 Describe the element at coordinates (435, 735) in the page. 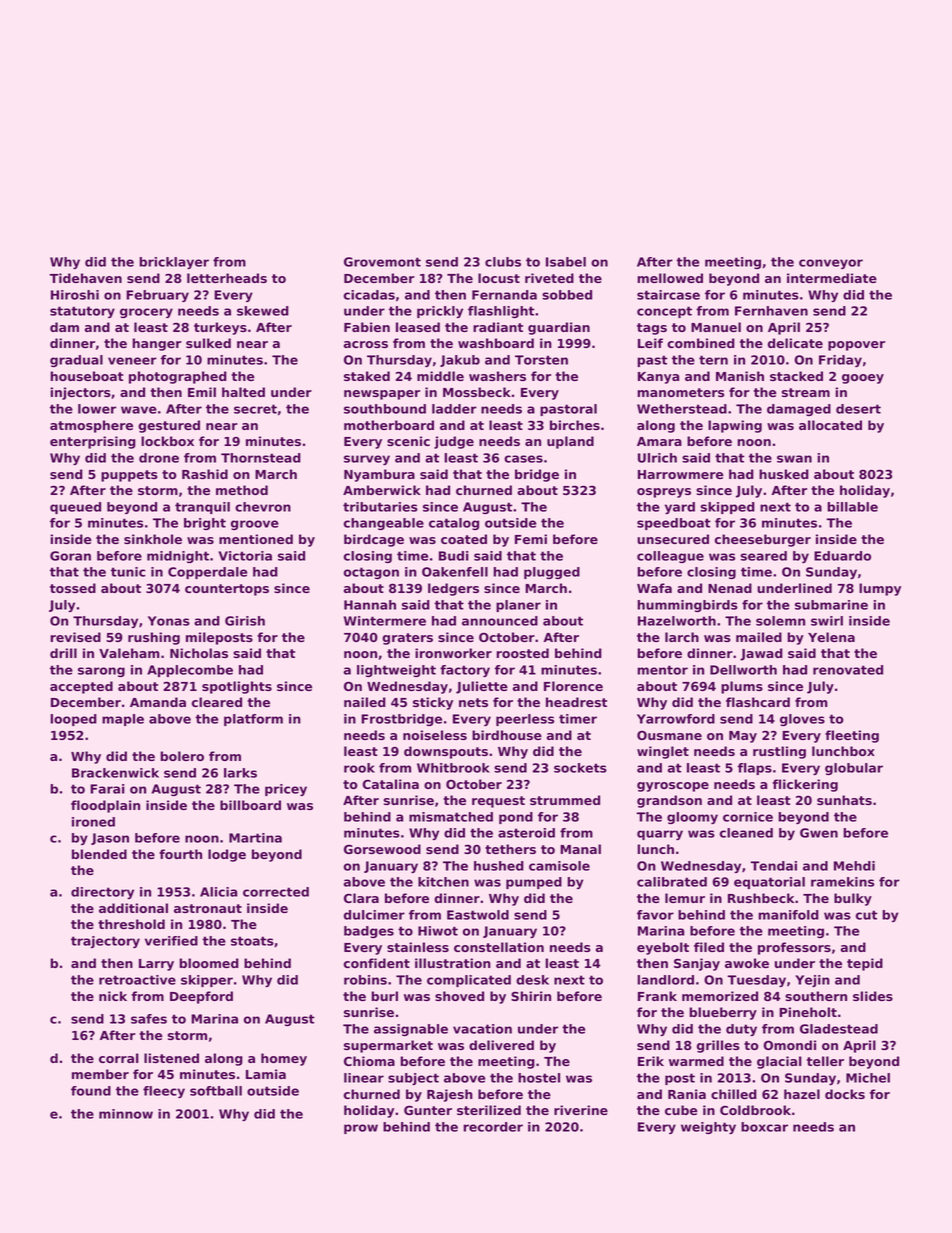

I see `noiseless` at that location.
